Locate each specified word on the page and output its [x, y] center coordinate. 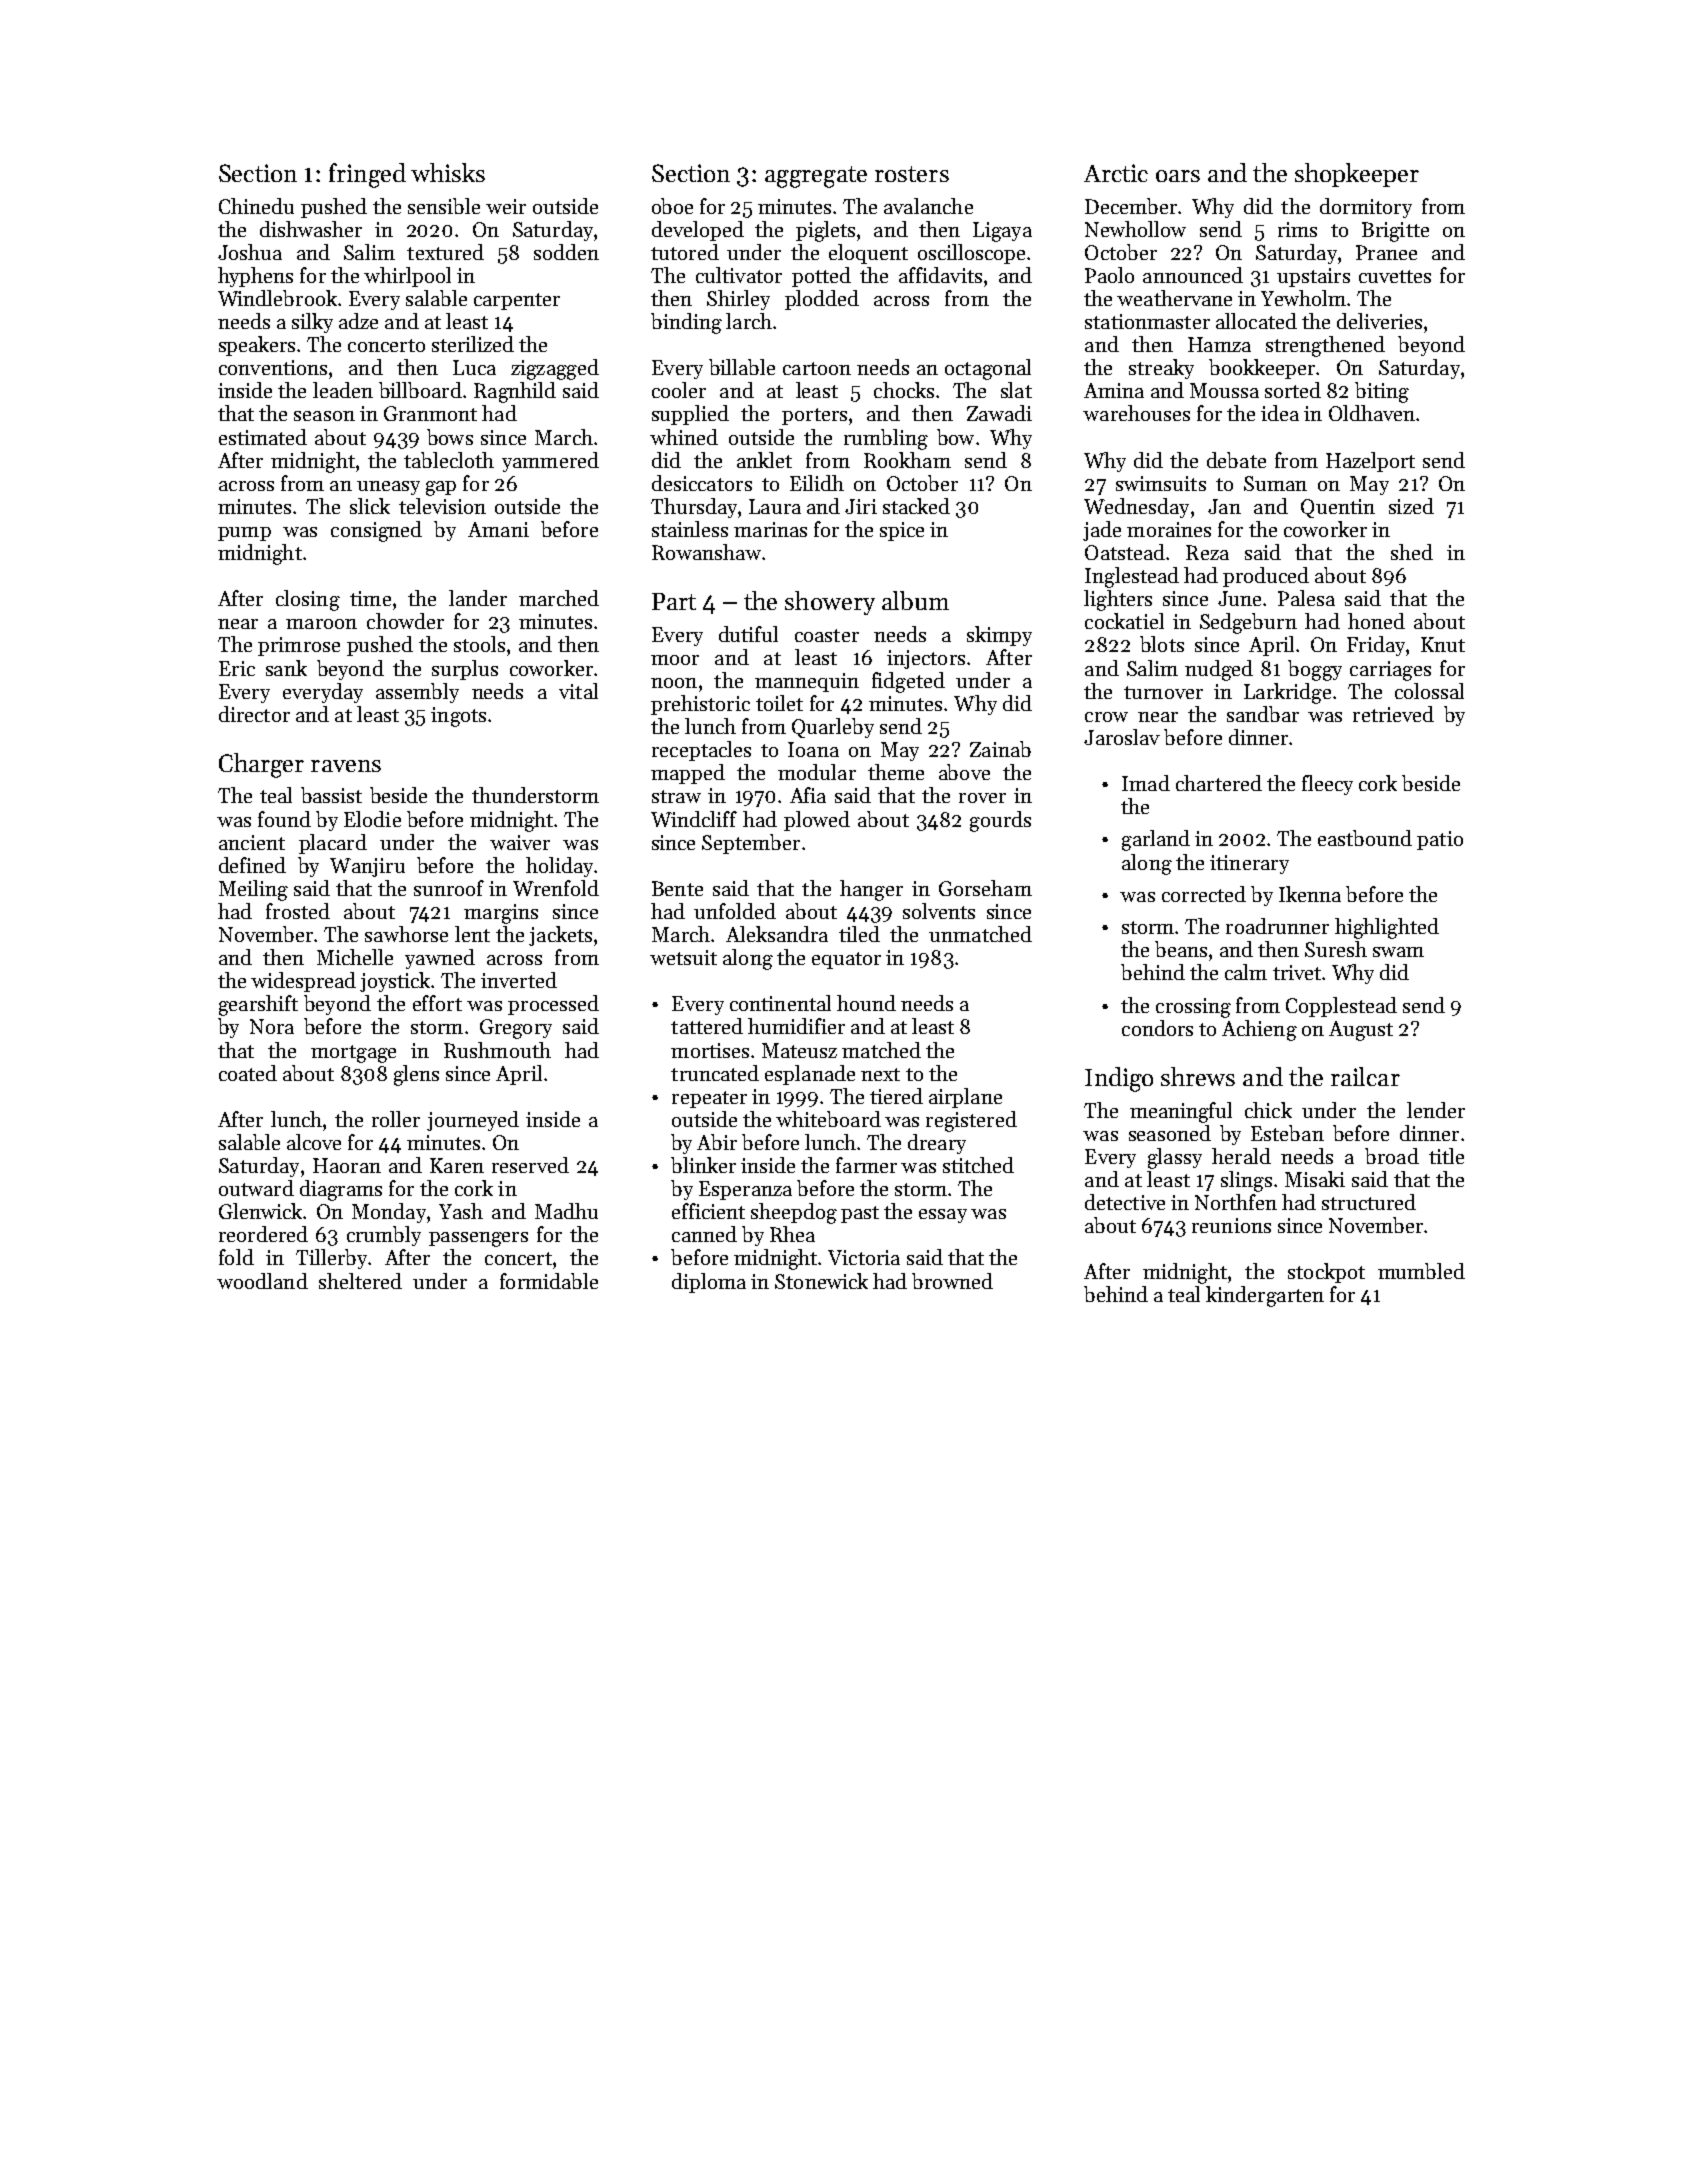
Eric [237, 668]
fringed [367, 175]
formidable [549, 1281]
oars [1178, 176]
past [860, 1214]
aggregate [816, 177]
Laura [775, 506]
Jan [1224, 506]
